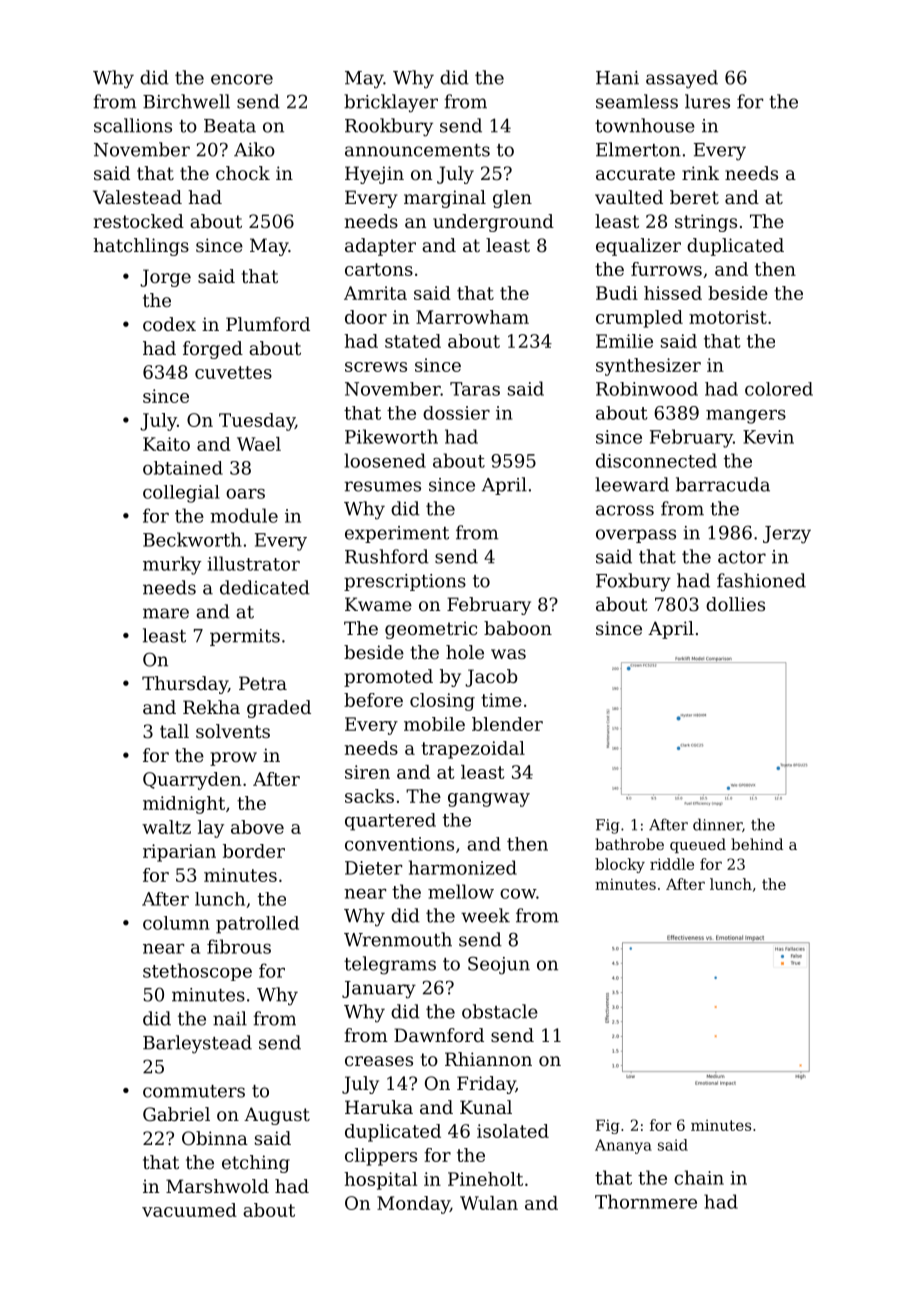 The image size is (908, 1316). What do you see at coordinates (723, 484) in the image?
I see `barracuda` at bounding box center [723, 484].
